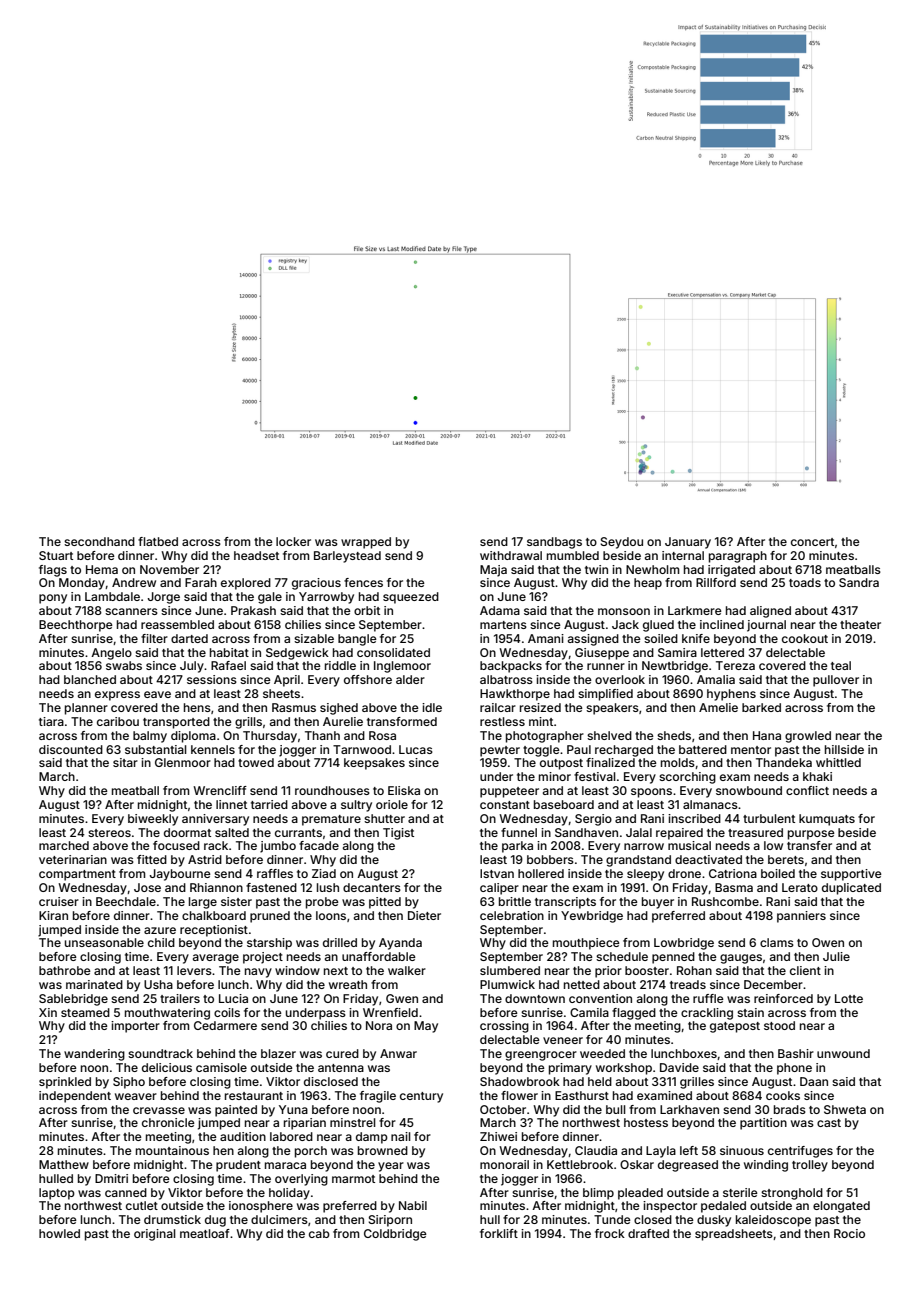 The height and width of the image is (1308, 924). I want to click on Siriporn, so click(390, 1221).
